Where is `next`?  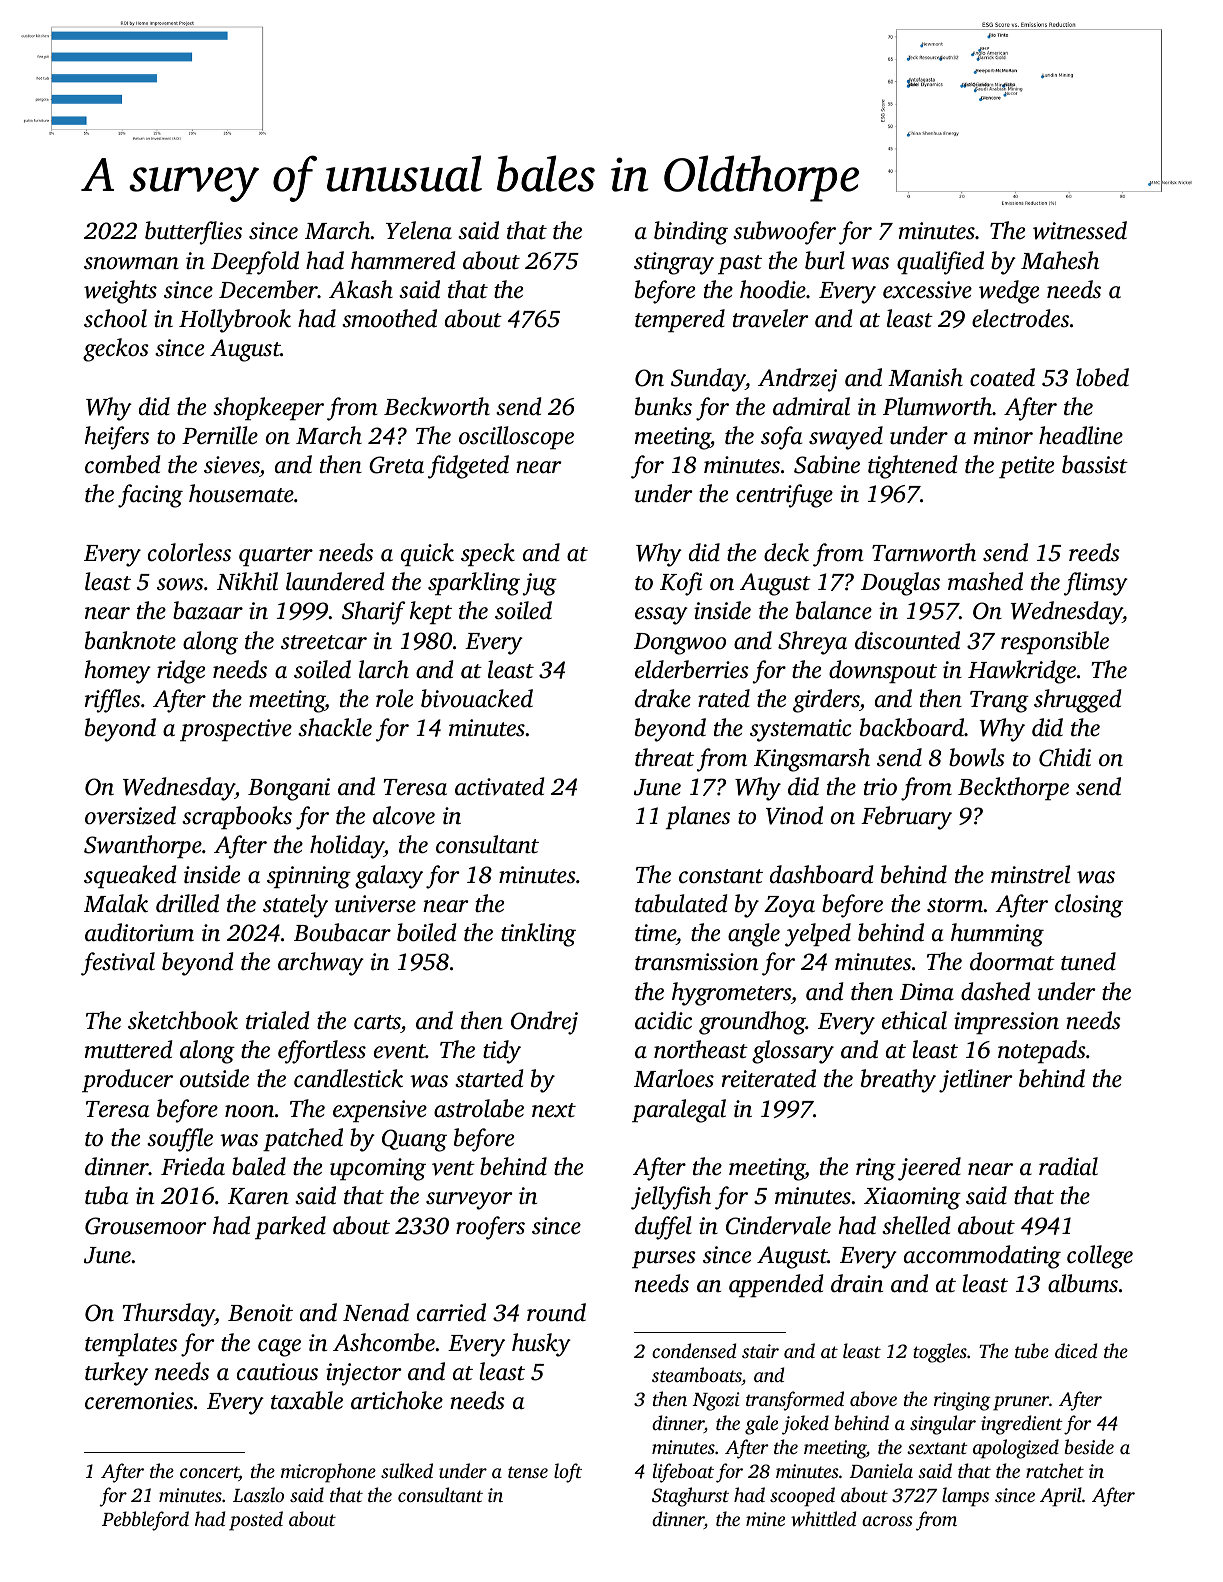
next is located at coordinates (554, 1110).
